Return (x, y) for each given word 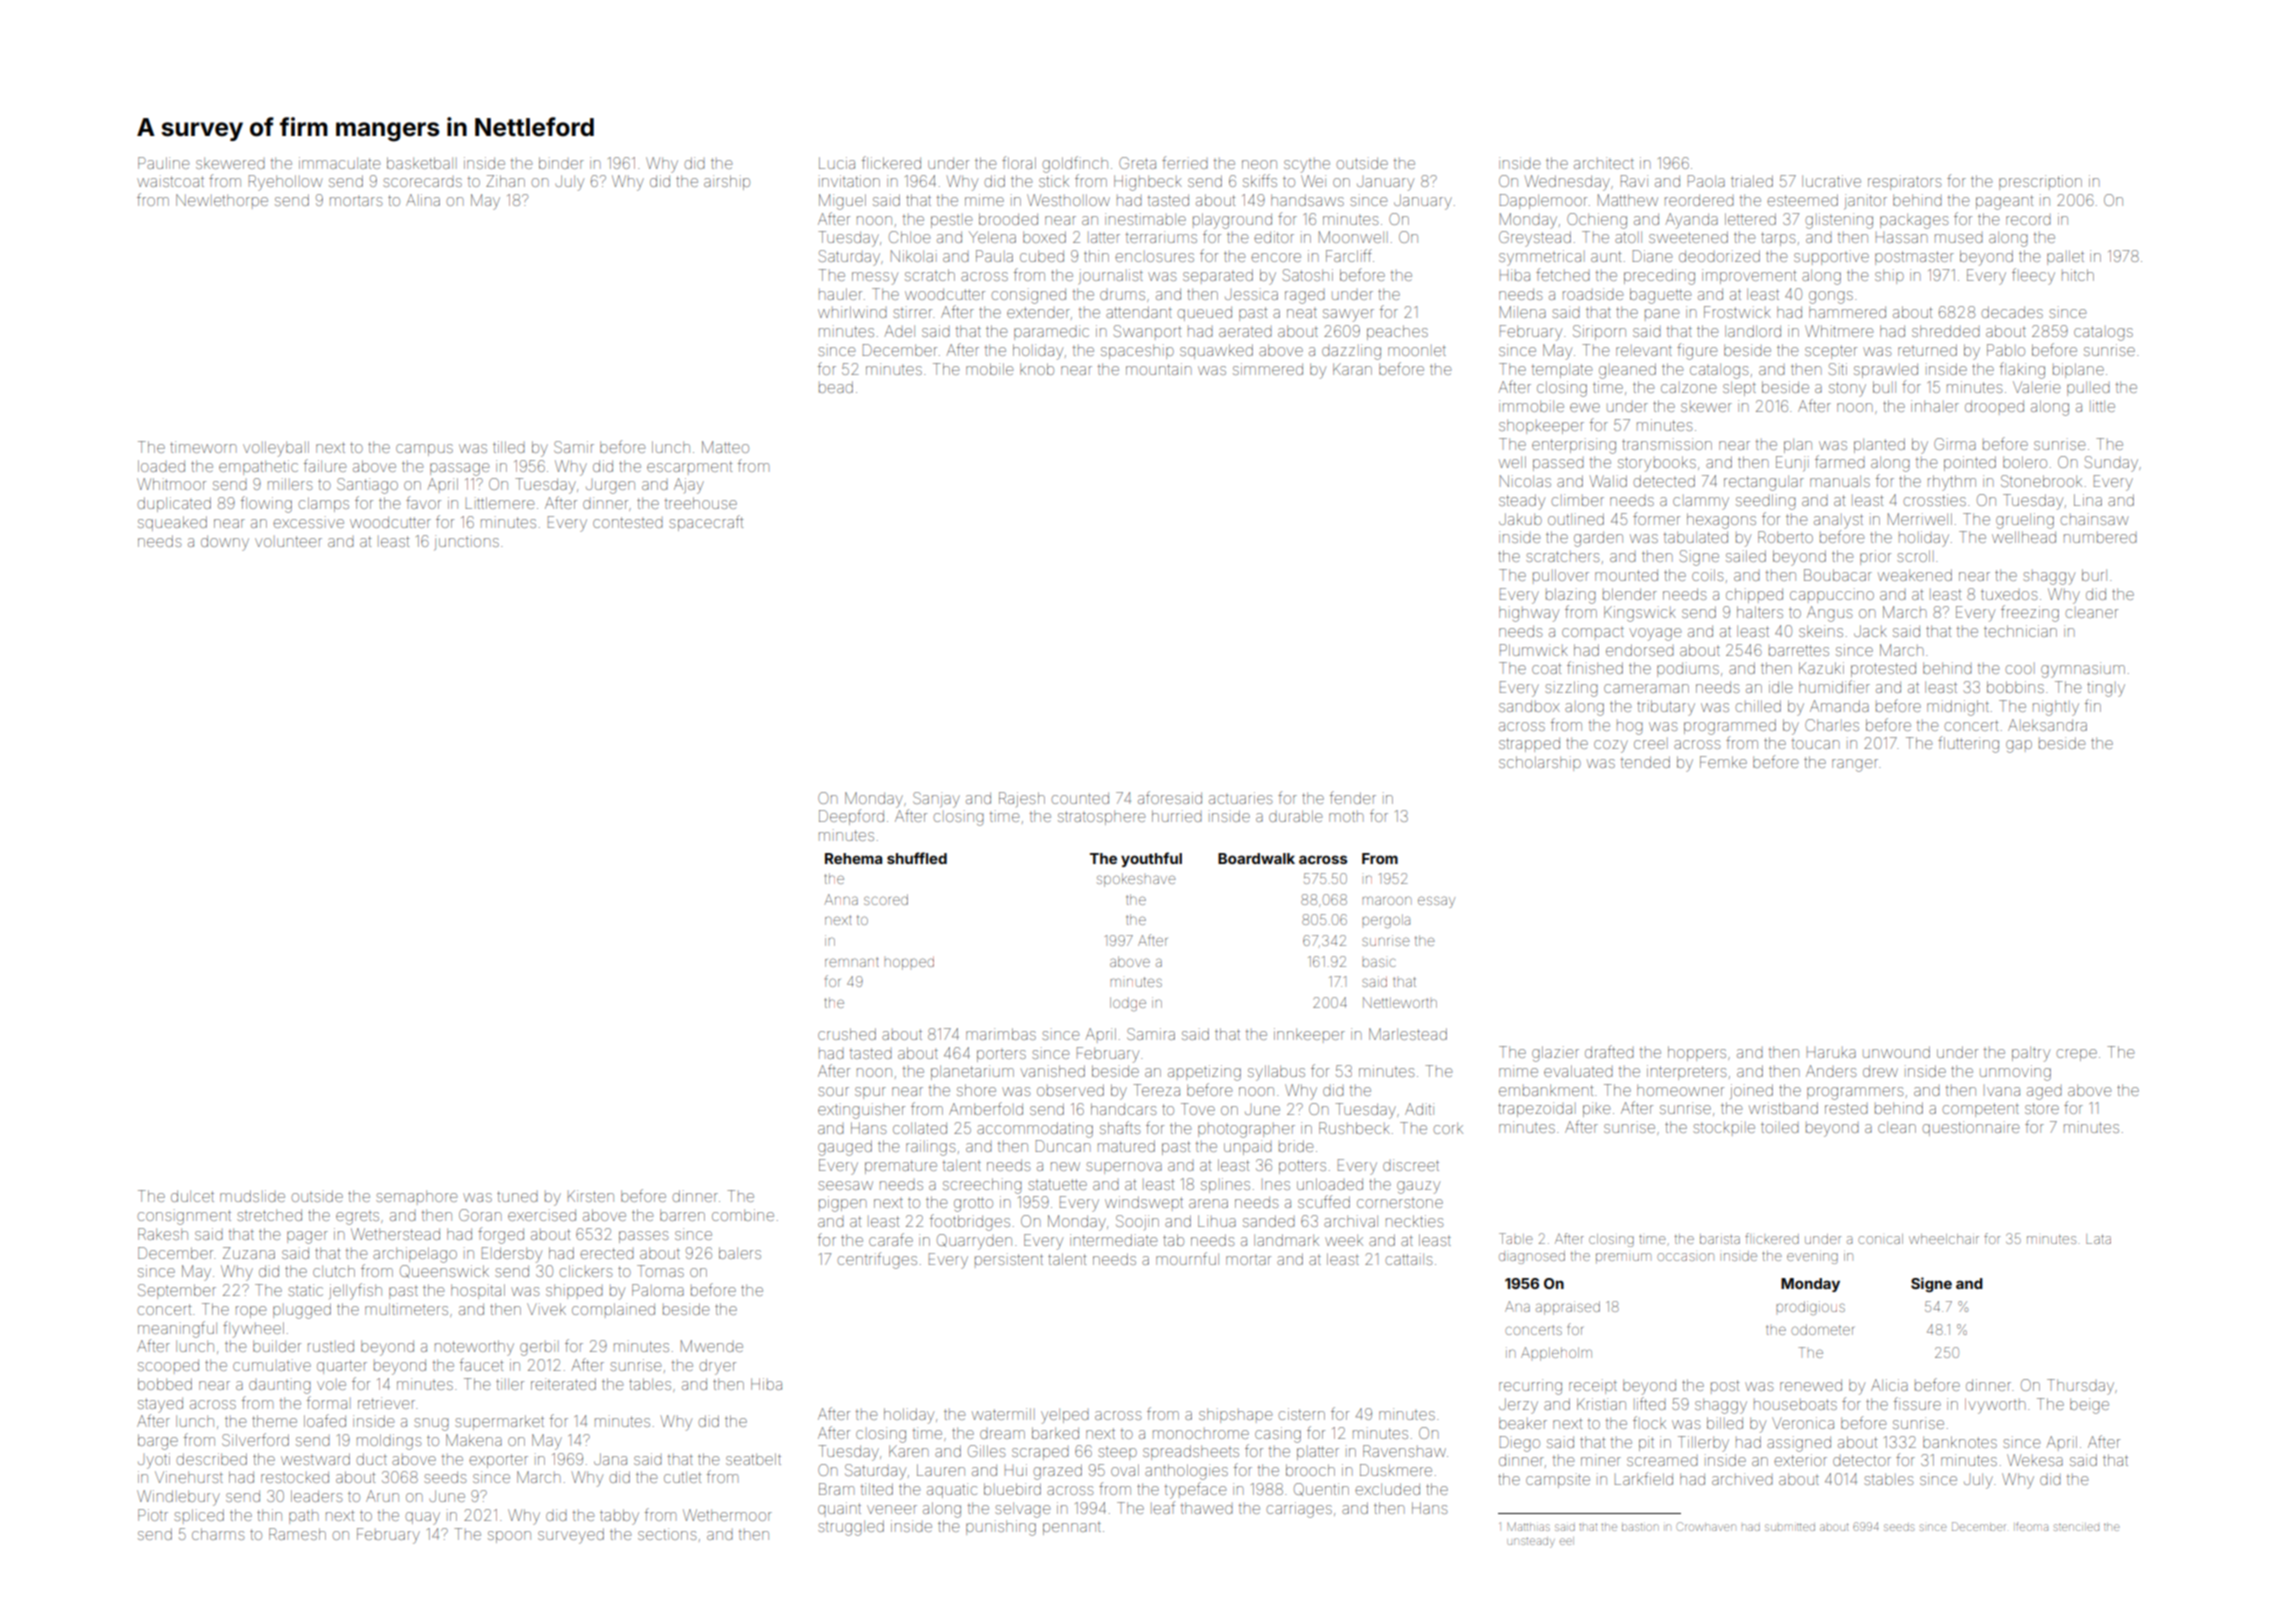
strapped (1529, 744)
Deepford (851, 817)
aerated (1245, 332)
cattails (1409, 1259)
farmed (1840, 461)
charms (218, 1534)
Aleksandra (2047, 725)
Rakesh (163, 1234)
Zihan (505, 181)
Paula (994, 256)
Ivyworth (1995, 1406)
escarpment (689, 466)
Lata (2098, 1239)
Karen (908, 1451)
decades (2012, 312)
